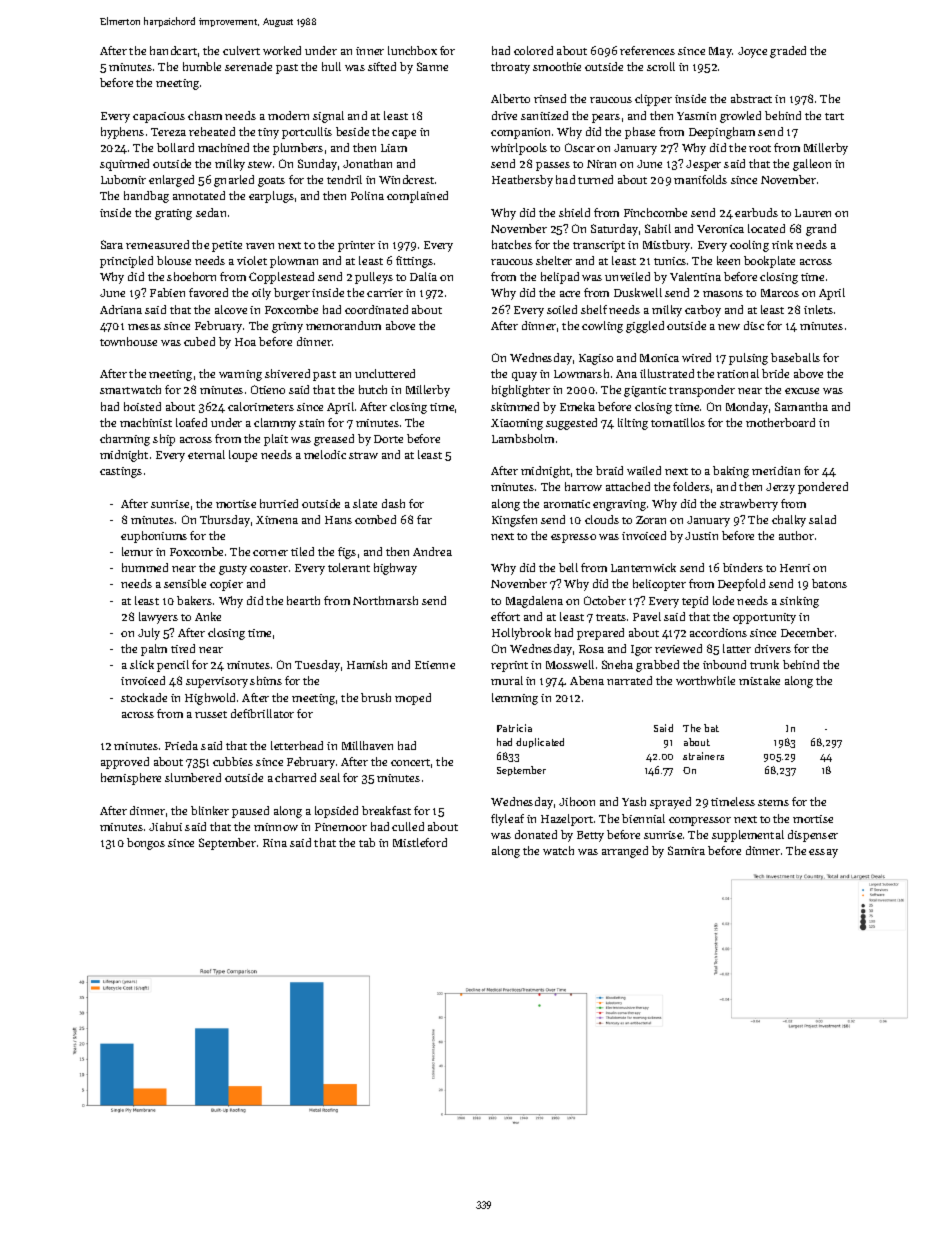 The image size is (952, 1233). What do you see at coordinates (550, 98) in the document?
I see `rinsed` at bounding box center [550, 98].
